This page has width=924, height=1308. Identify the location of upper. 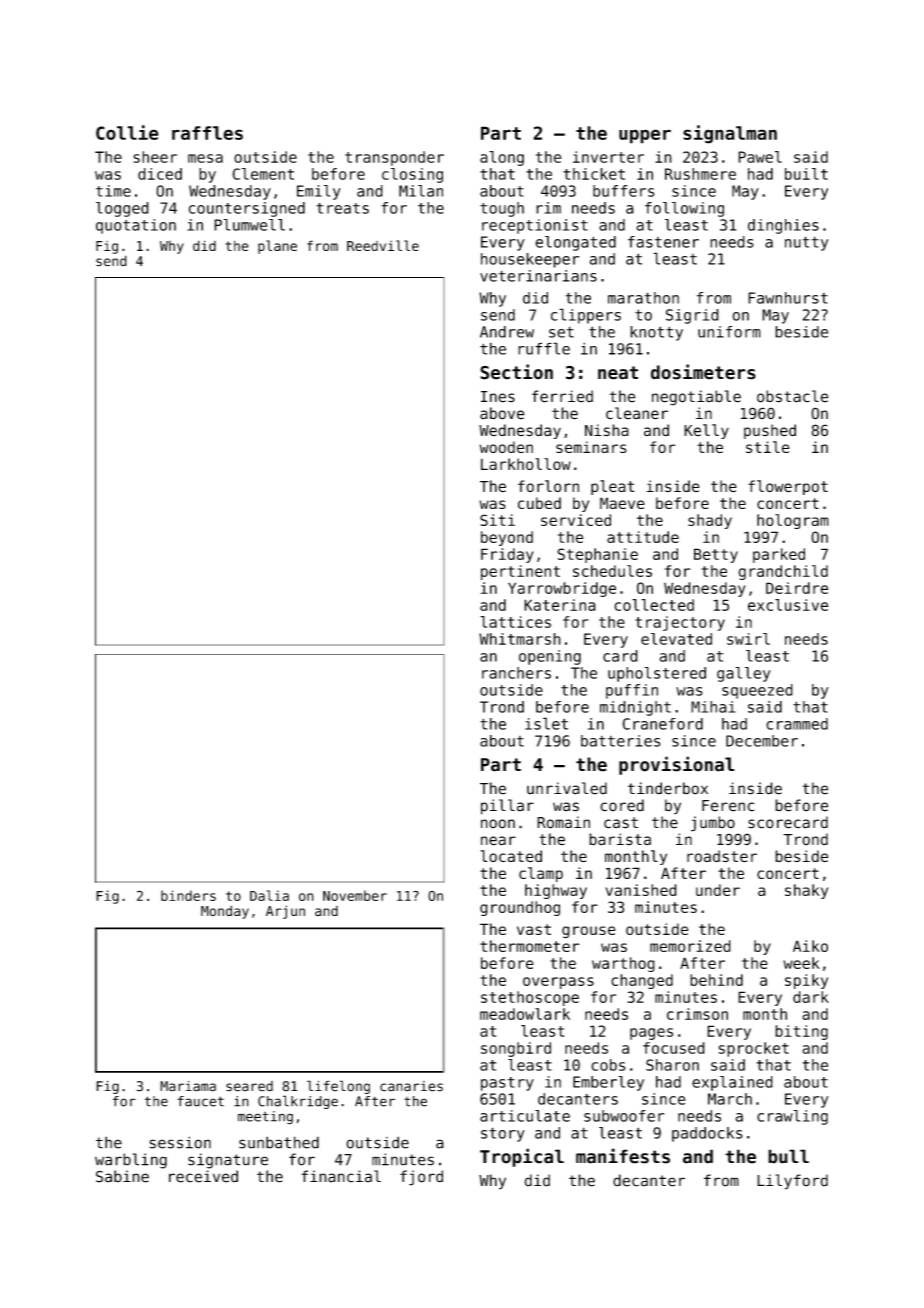
(645, 136).
